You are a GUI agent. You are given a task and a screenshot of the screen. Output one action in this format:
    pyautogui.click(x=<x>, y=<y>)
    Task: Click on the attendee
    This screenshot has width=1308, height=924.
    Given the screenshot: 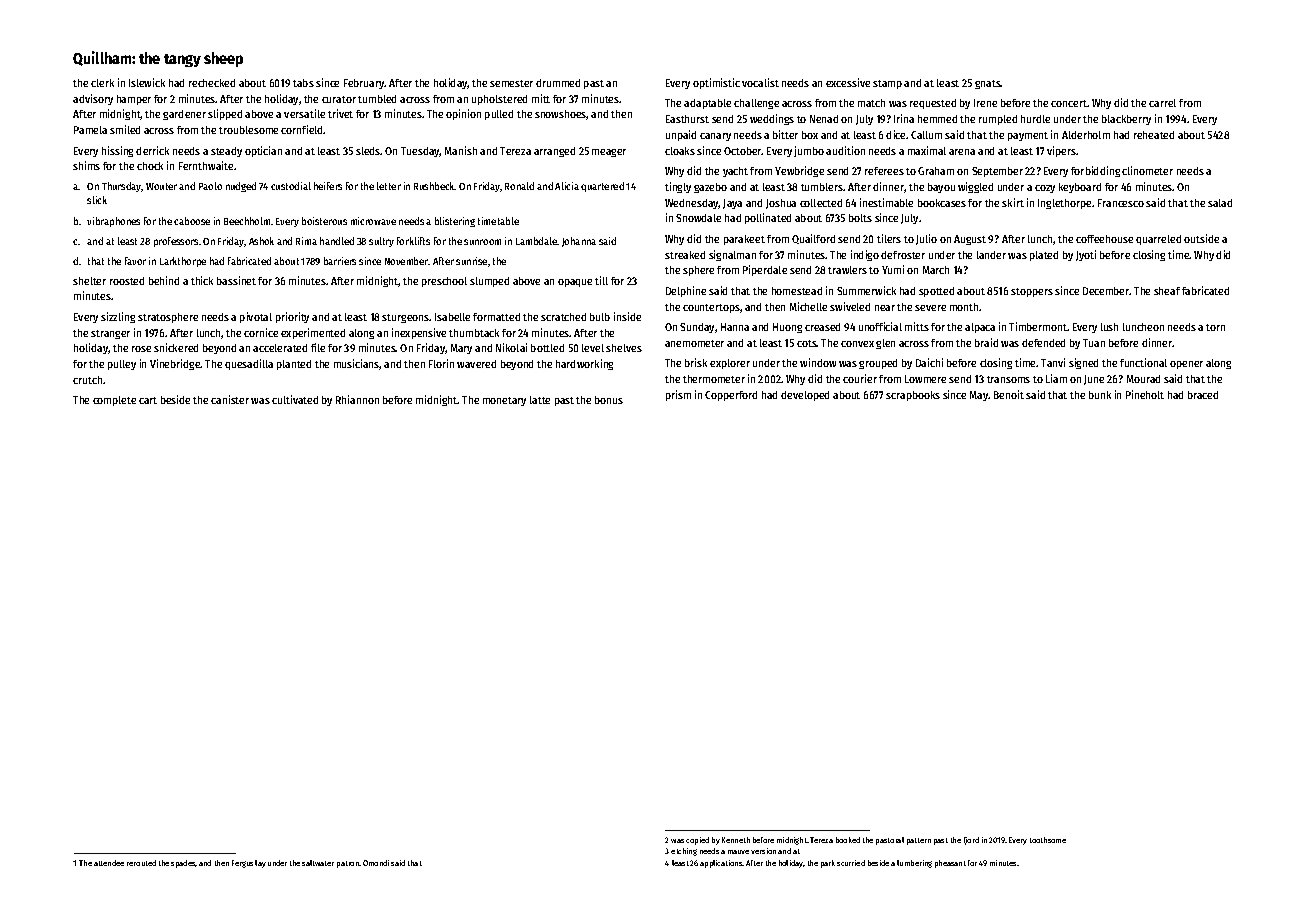 What is the action you would take?
    pyautogui.click(x=109, y=863)
